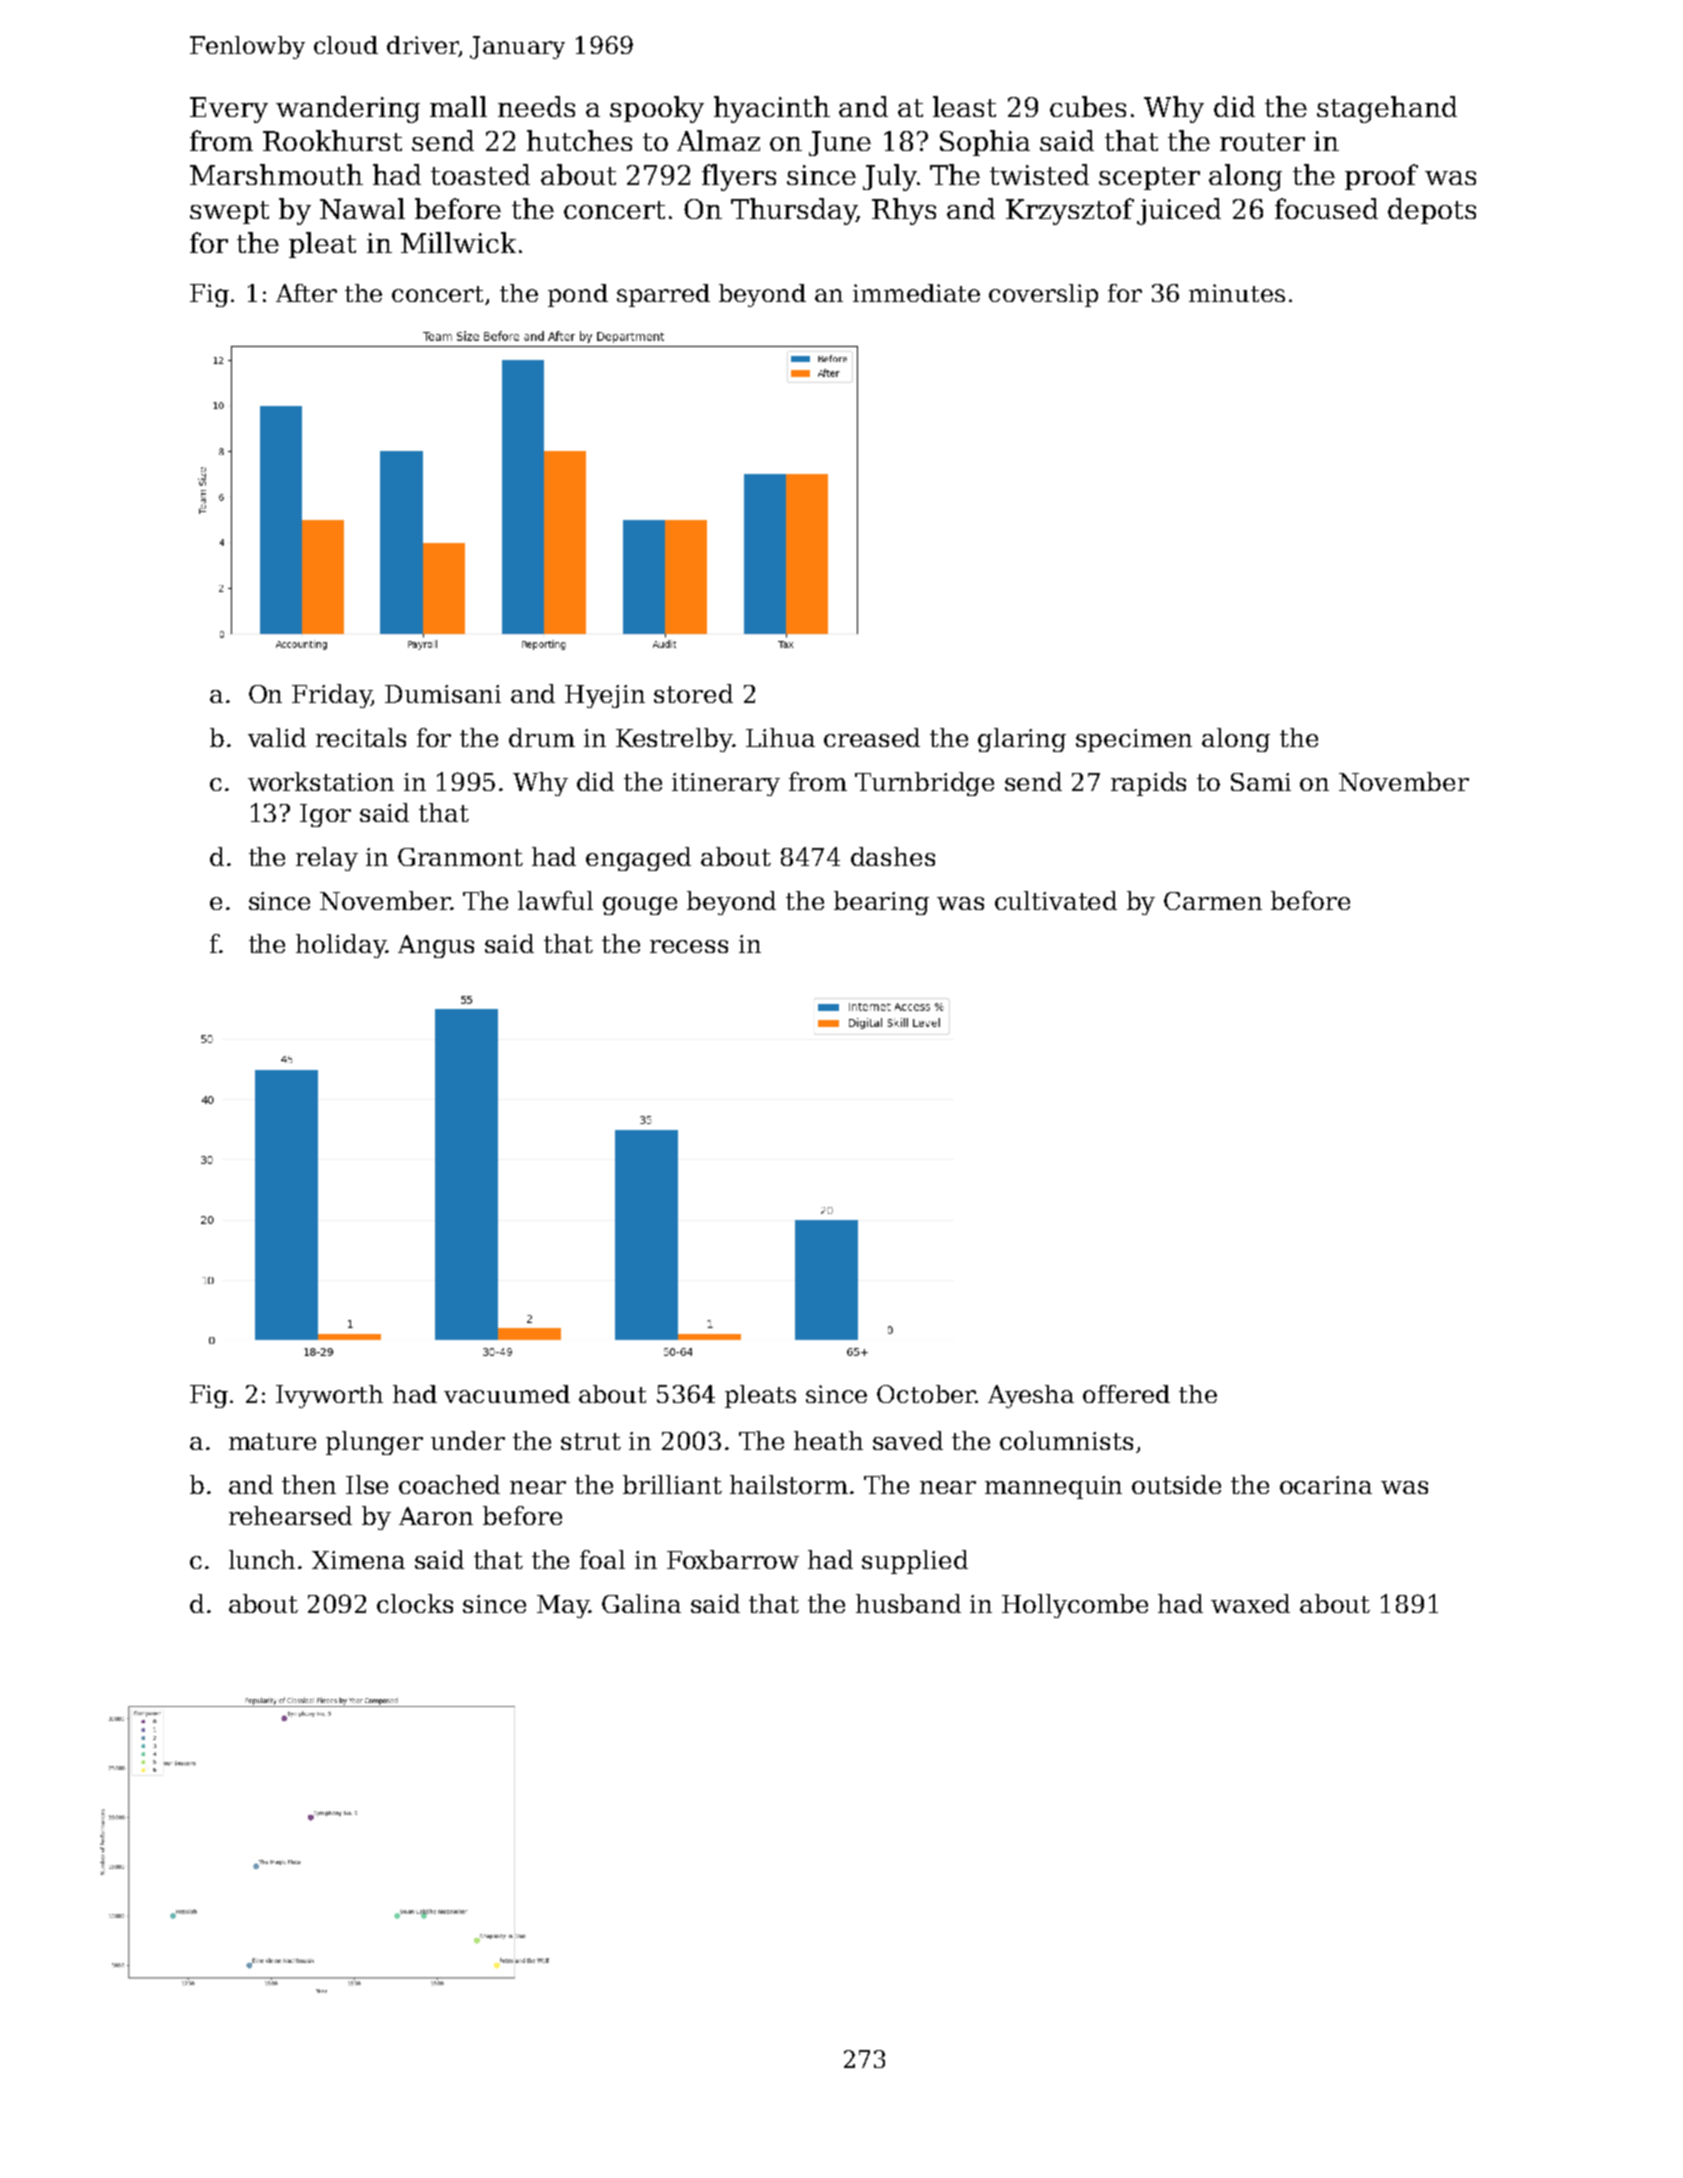  What do you see at coordinates (1387, 109) in the screenshot?
I see `stagehand` at bounding box center [1387, 109].
